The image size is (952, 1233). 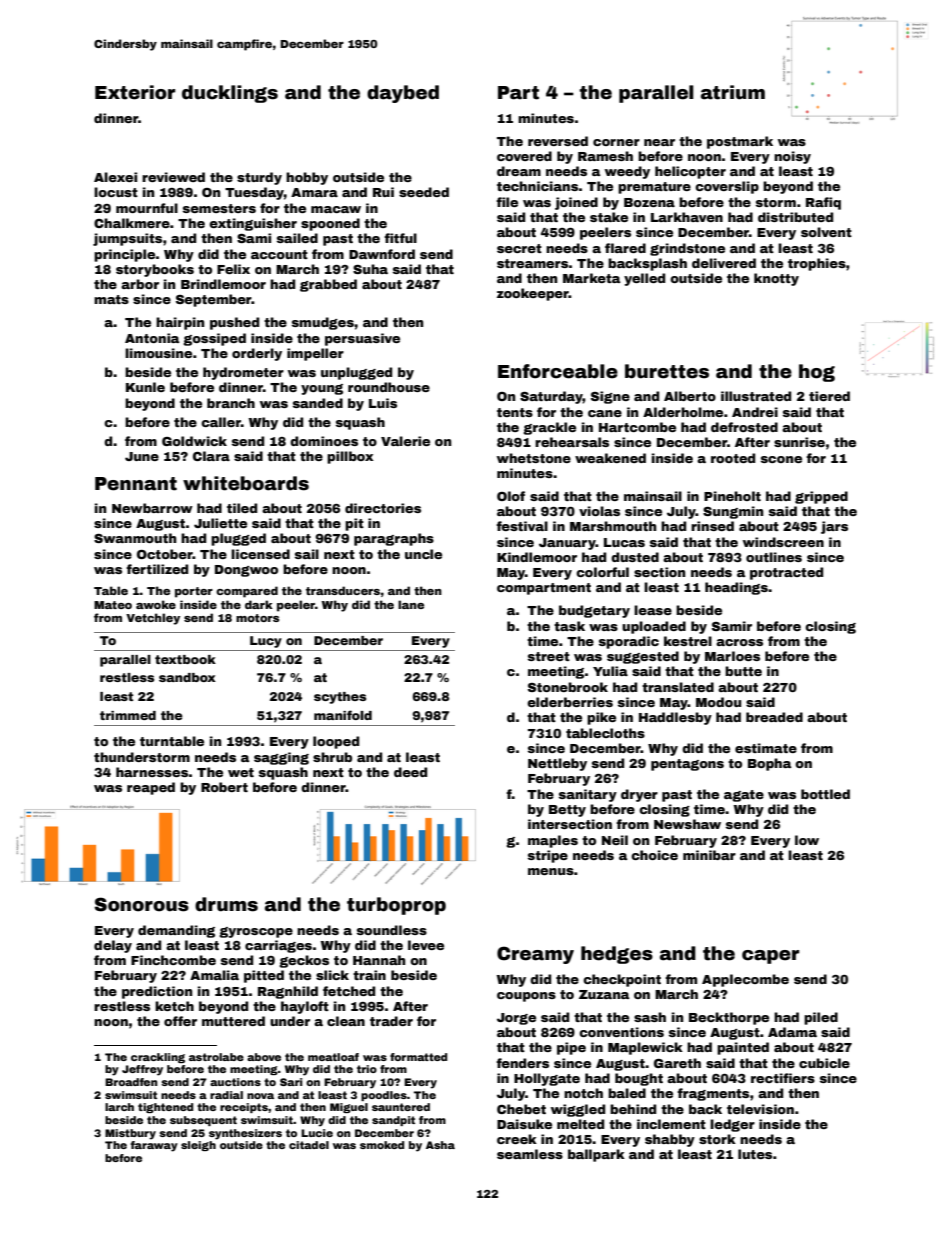 What do you see at coordinates (817, 264) in the screenshot?
I see `trophies` at bounding box center [817, 264].
